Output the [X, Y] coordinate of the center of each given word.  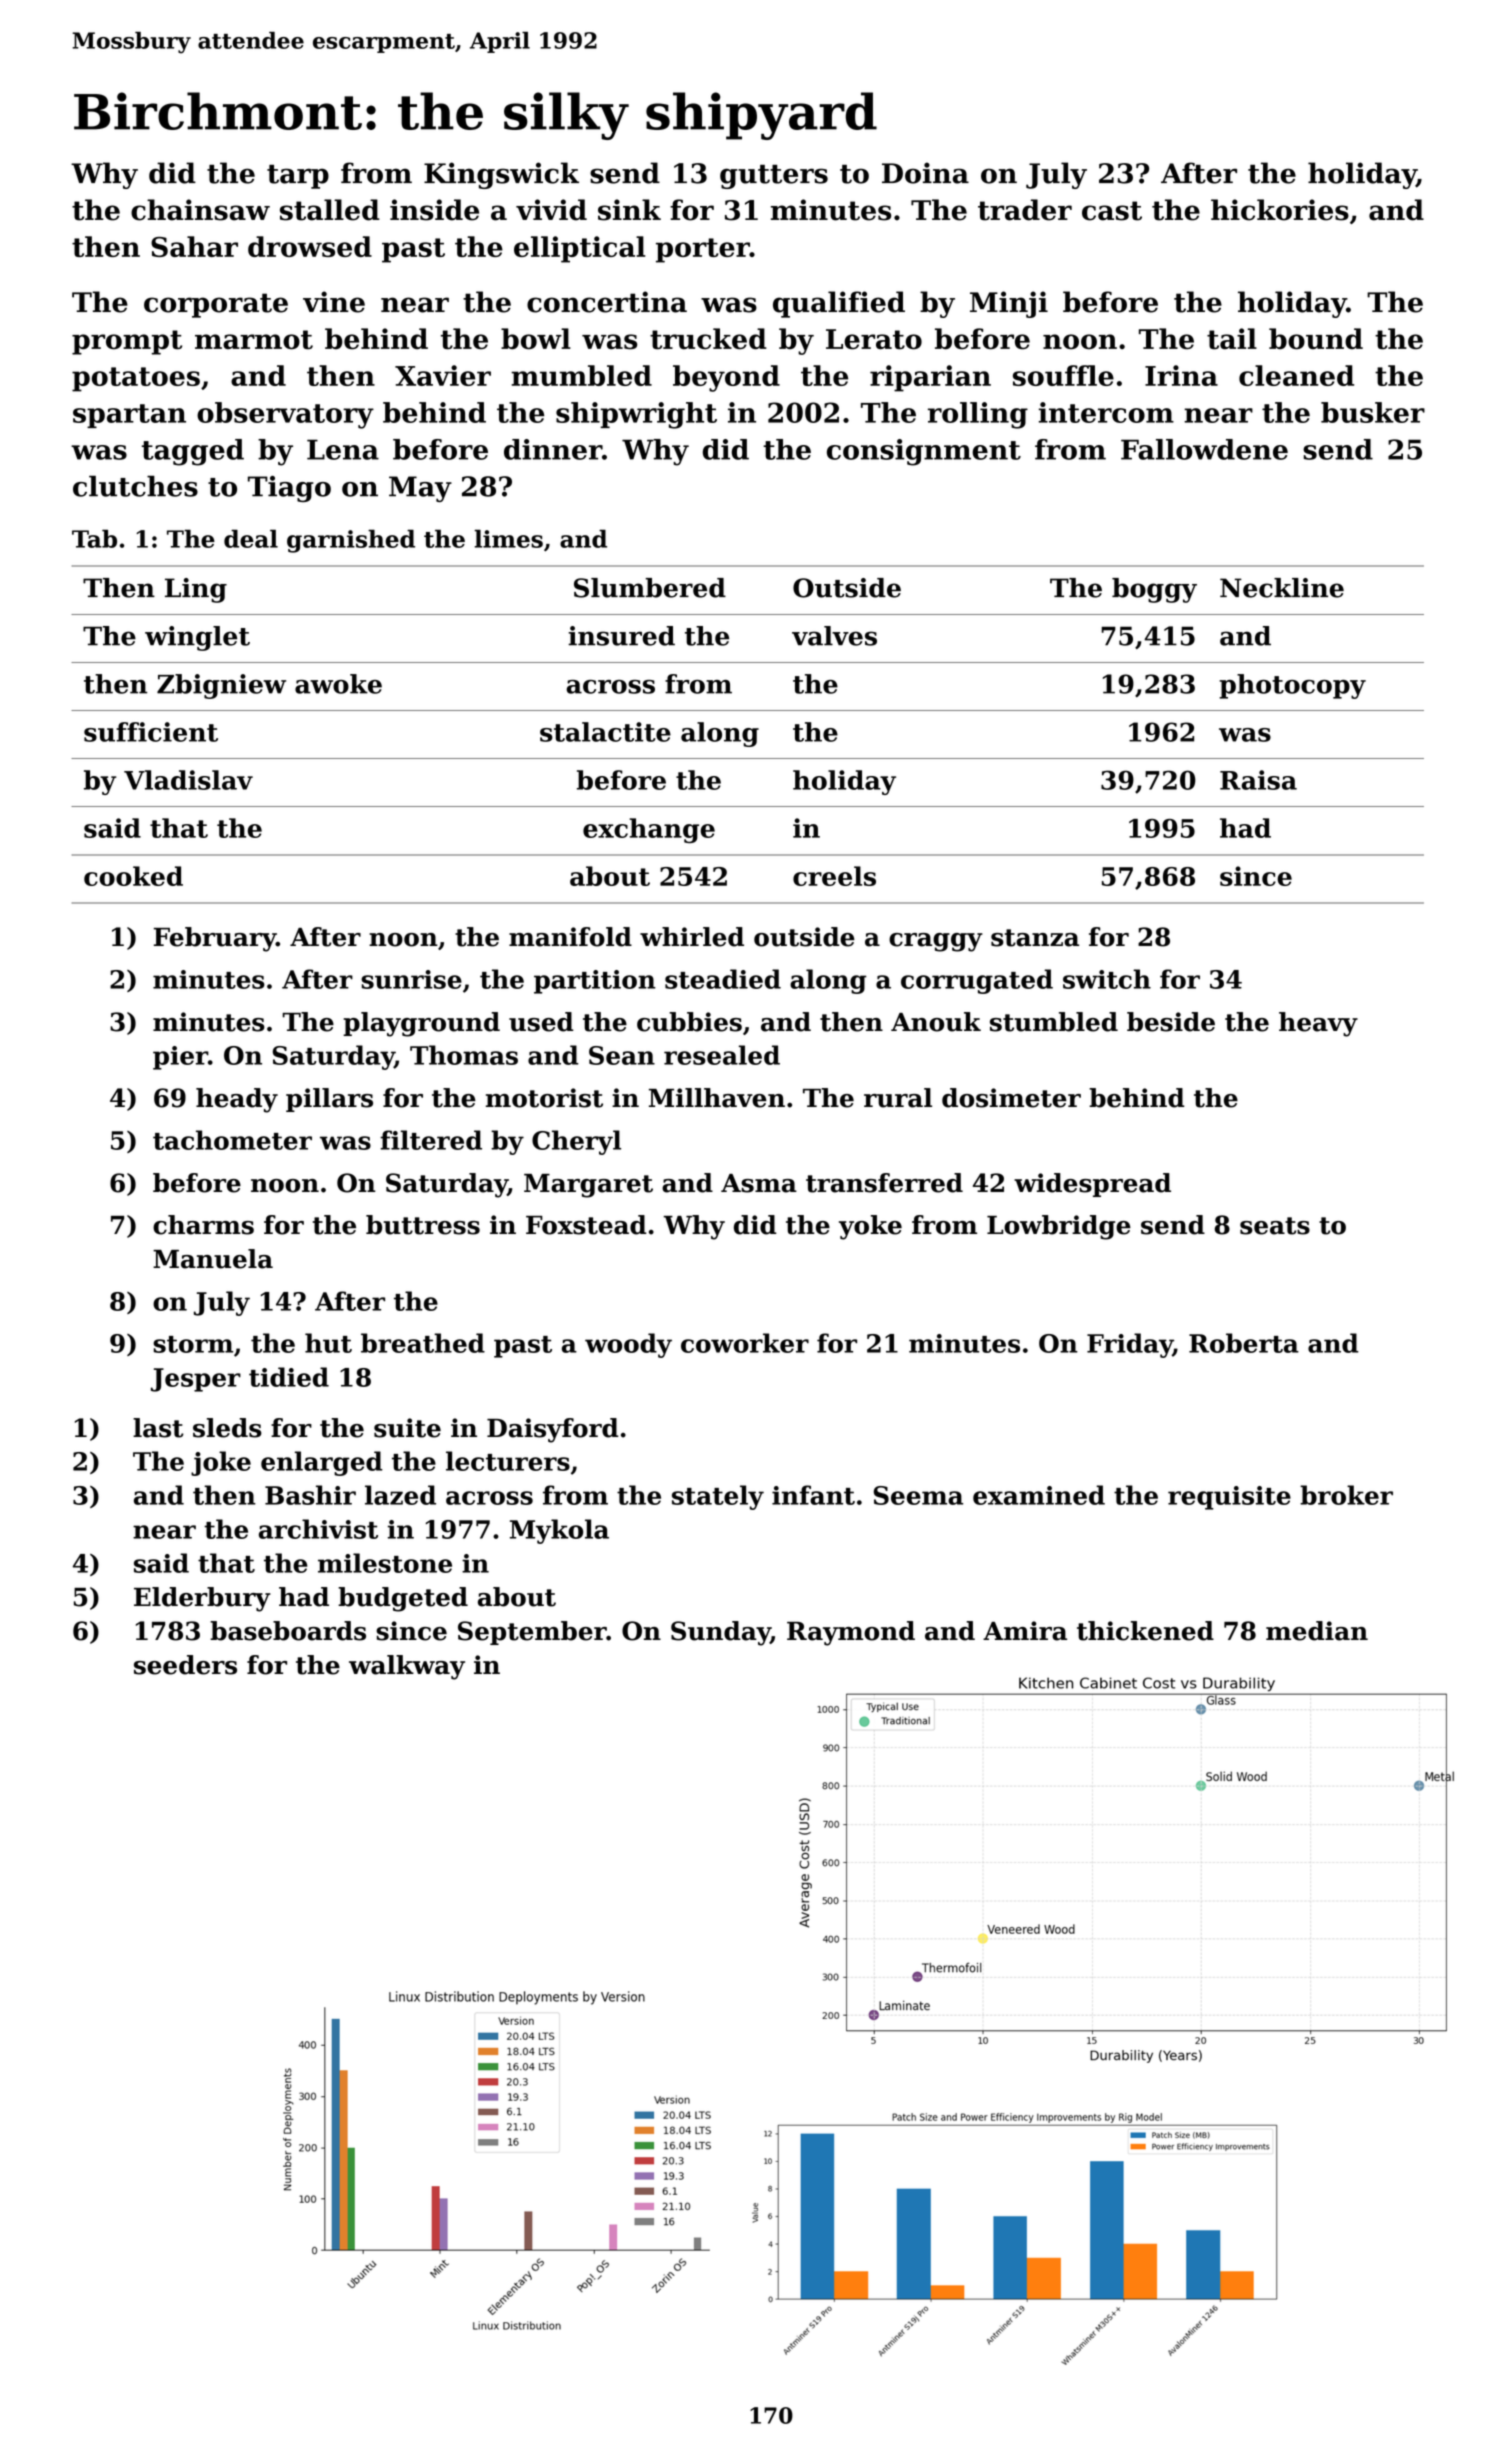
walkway [407, 1667]
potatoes [136, 379]
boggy [1154, 590]
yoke [870, 1227]
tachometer [232, 1140]
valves [834, 636]
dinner [553, 449]
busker [1373, 412]
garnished [351, 541]
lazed [400, 1495]
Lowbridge [1059, 1227]
